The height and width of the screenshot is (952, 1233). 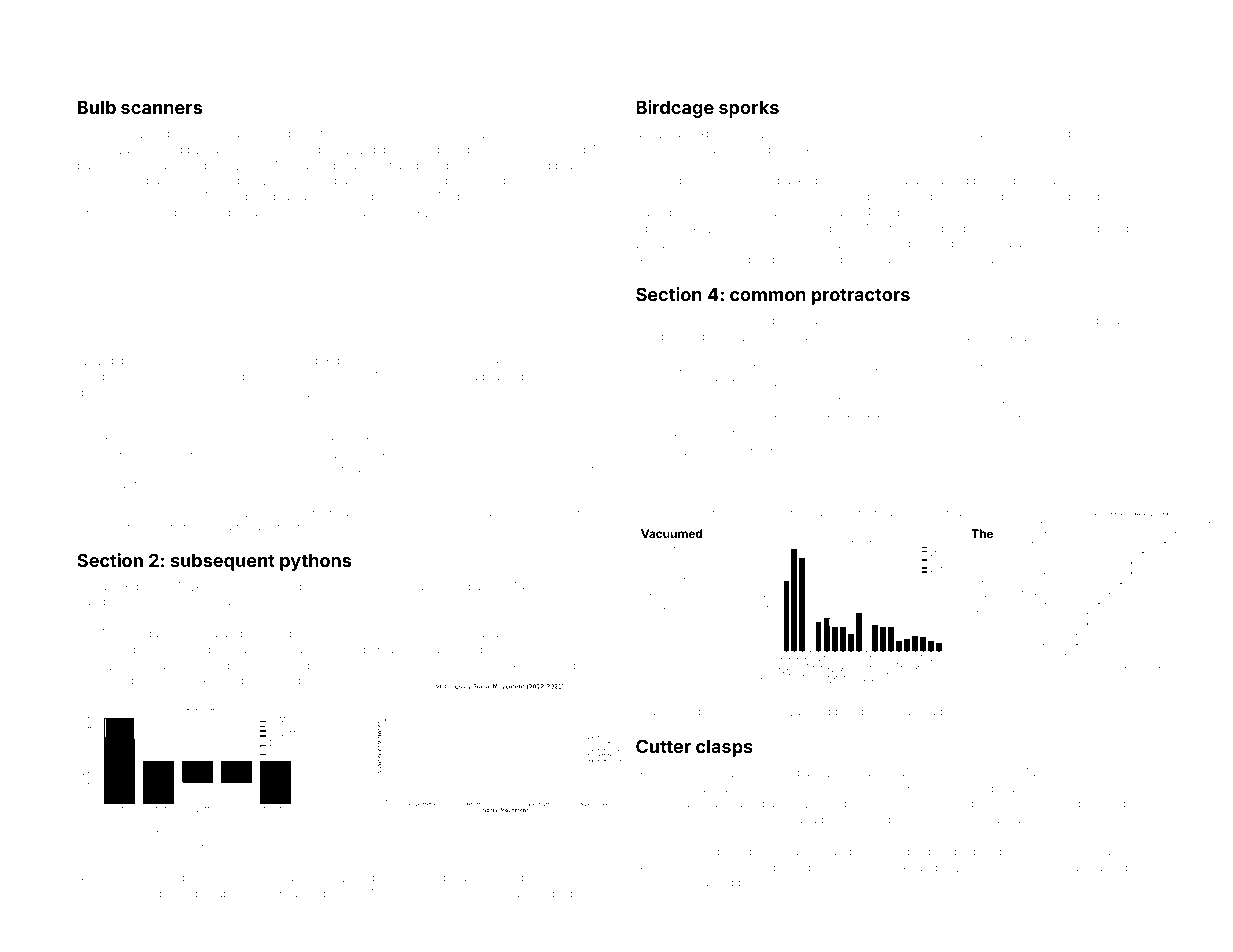 I want to click on cornfield, so click(x=264, y=468).
